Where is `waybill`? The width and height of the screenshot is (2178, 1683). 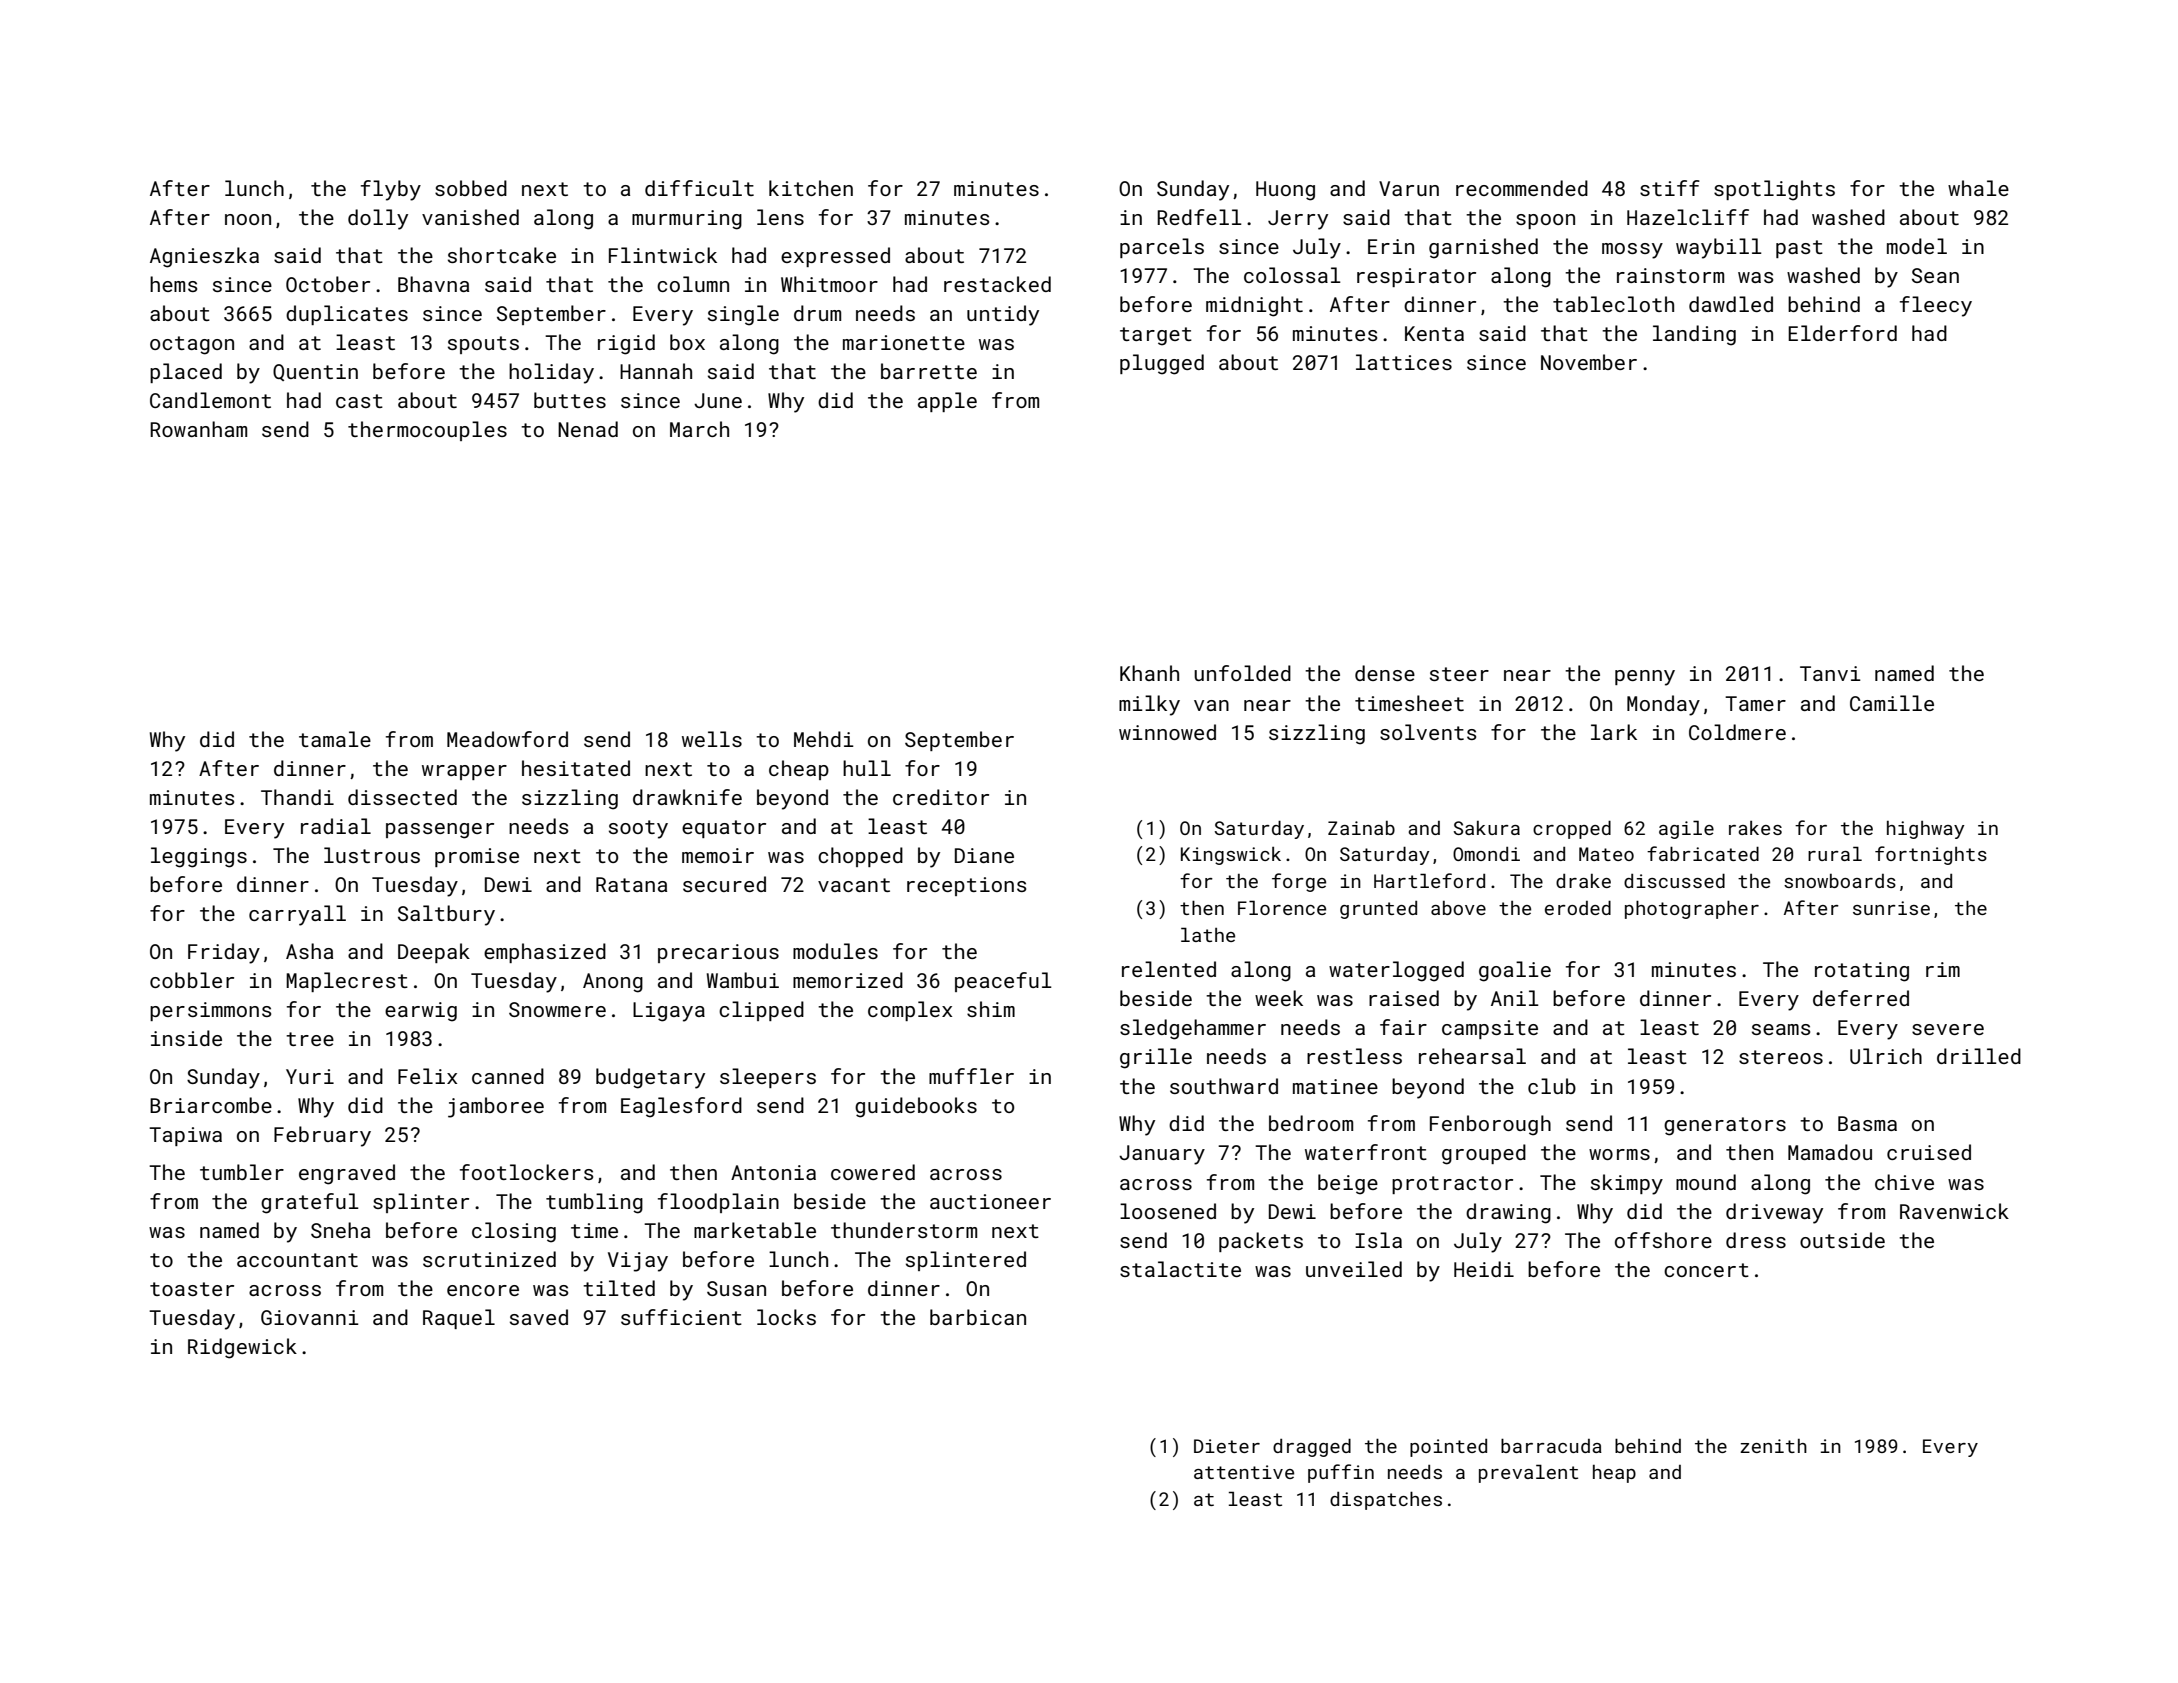 waybill is located at coordinates (1719, 248).
